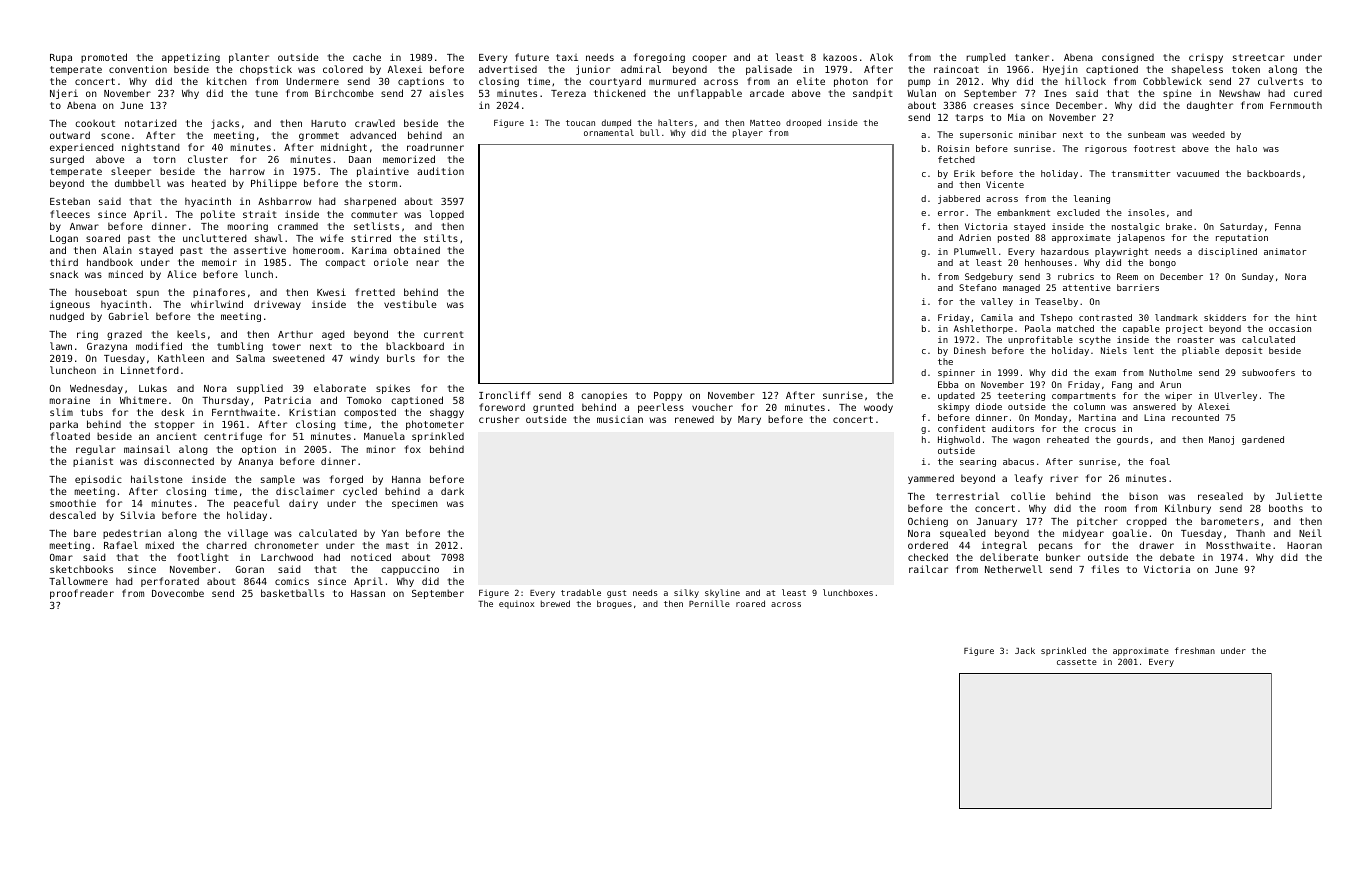 Image resolution: width=1372 pixels, height=887 pixels. What do you see at coordinates (1032, 57) in the document?
I see `tanker` at bounding box center [1032, 57].
